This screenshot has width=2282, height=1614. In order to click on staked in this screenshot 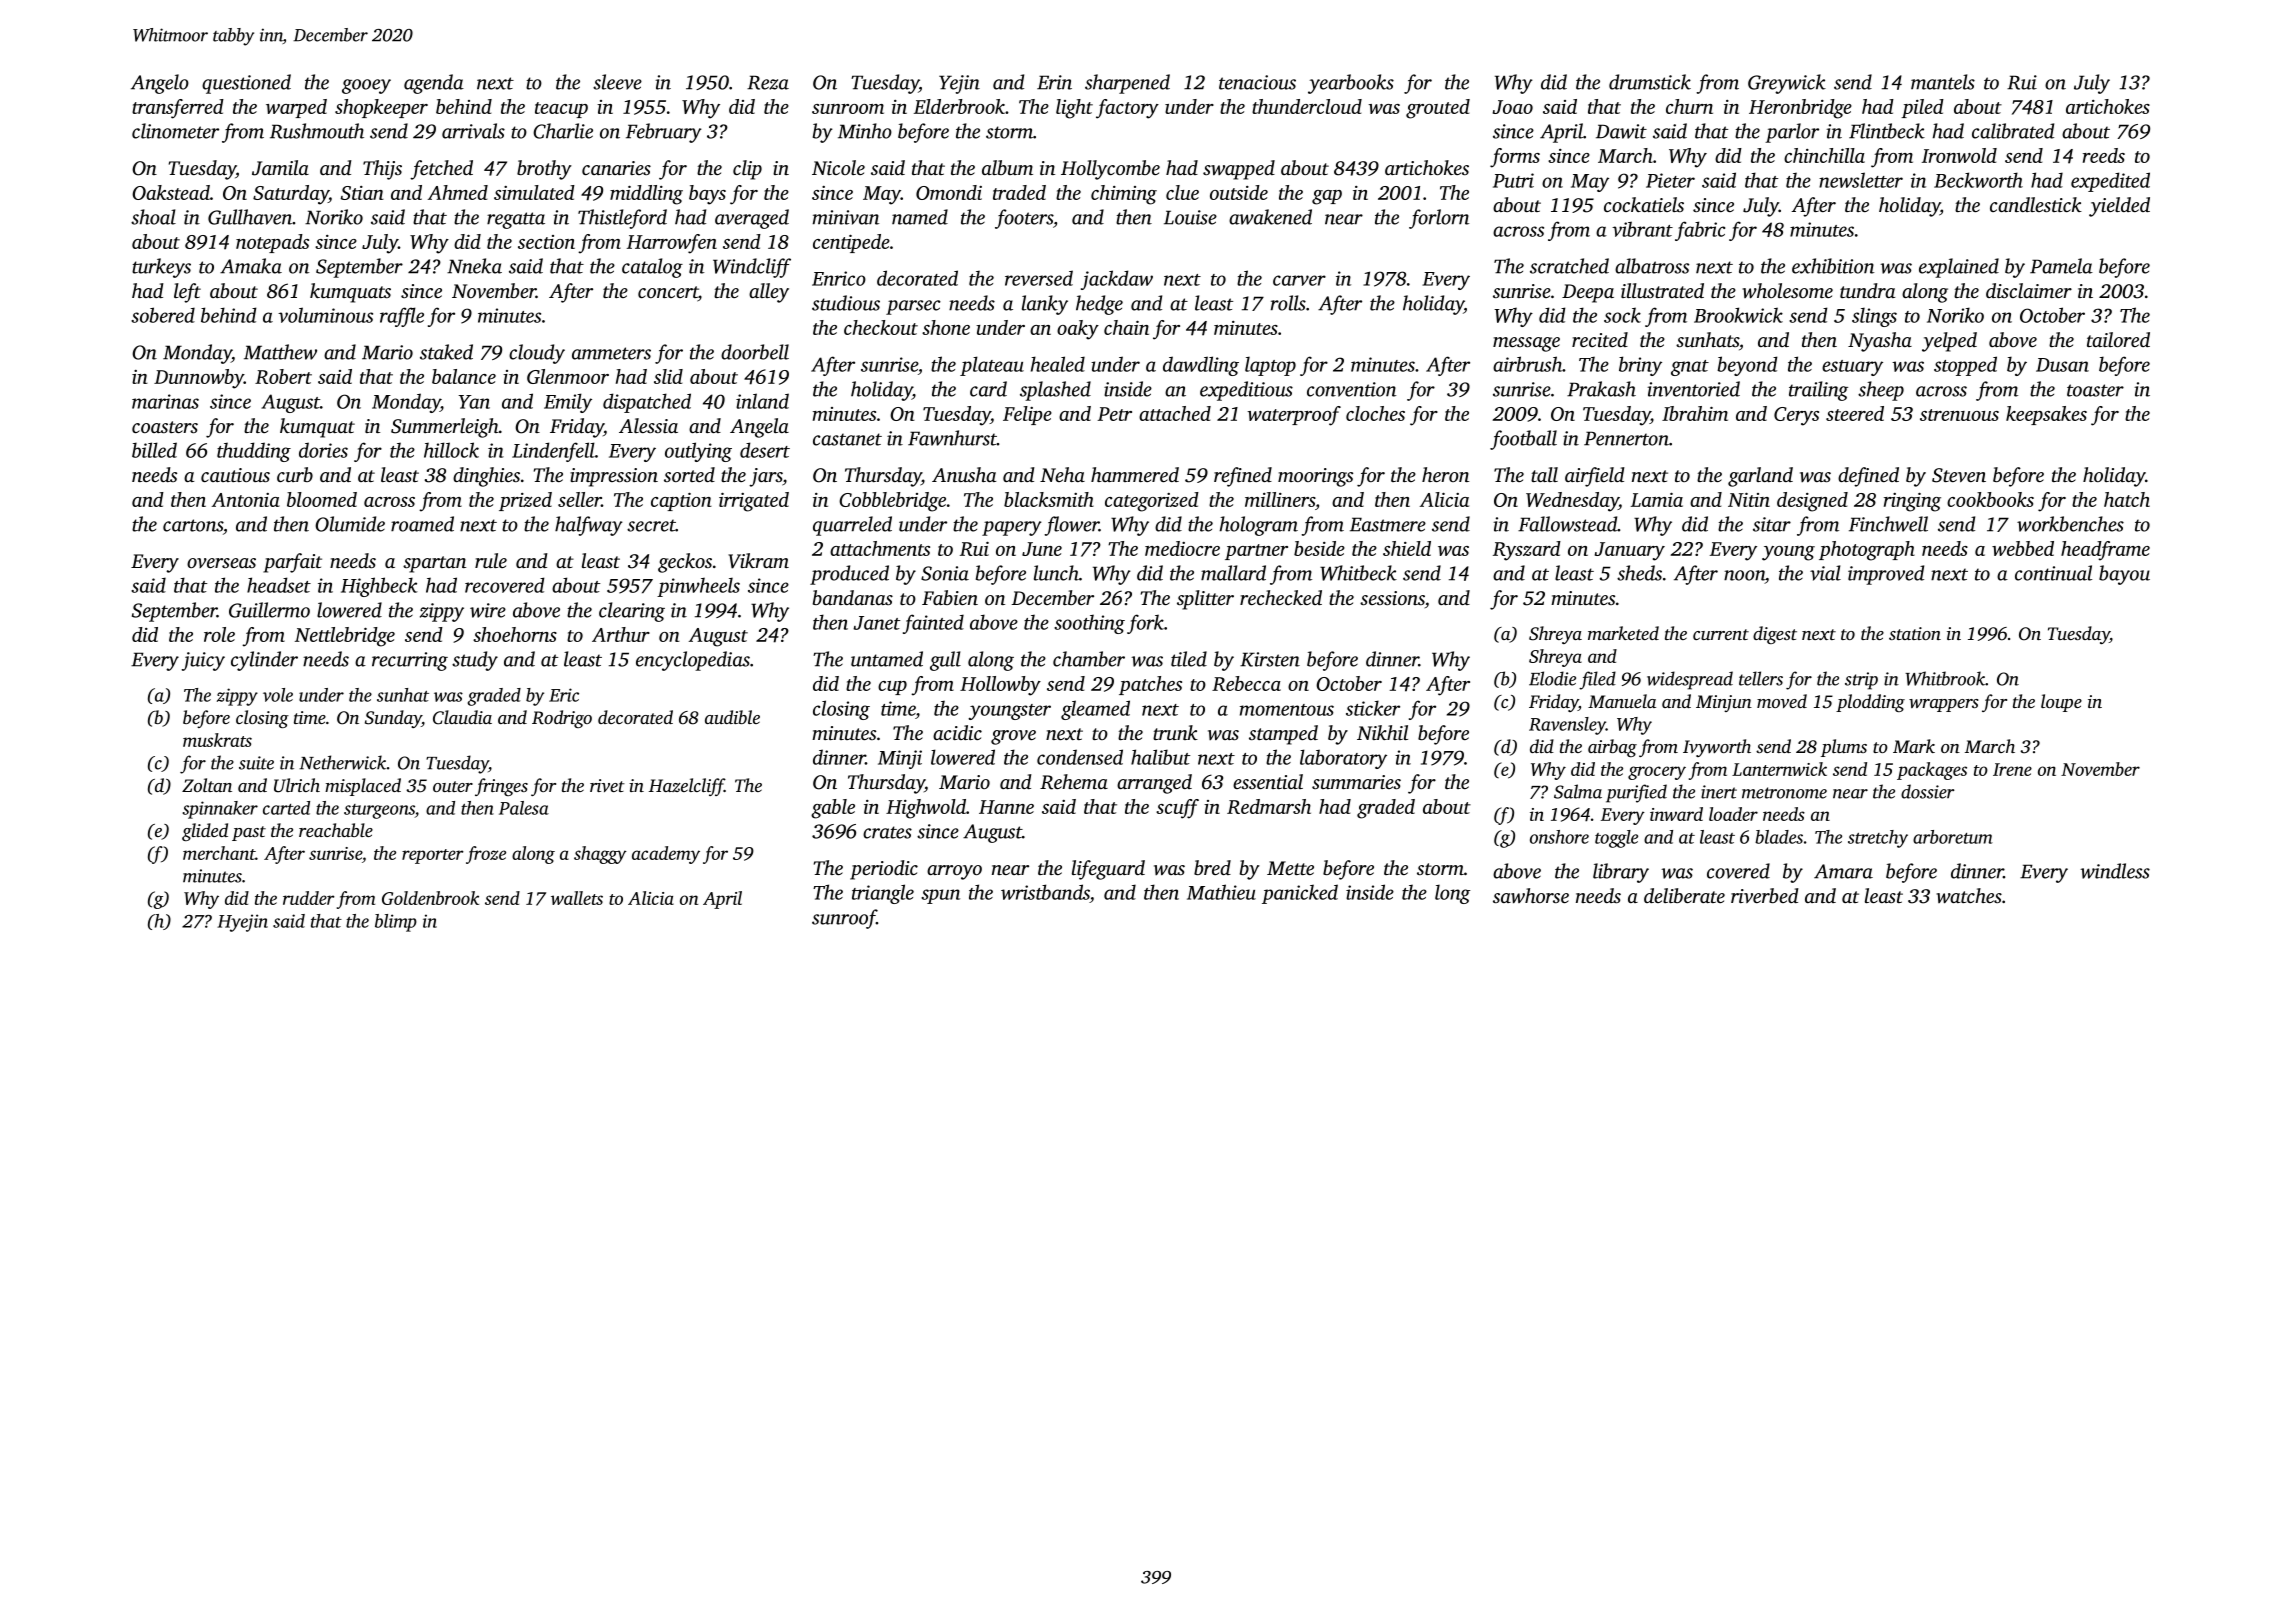, I will do `click(446, 352)`.
